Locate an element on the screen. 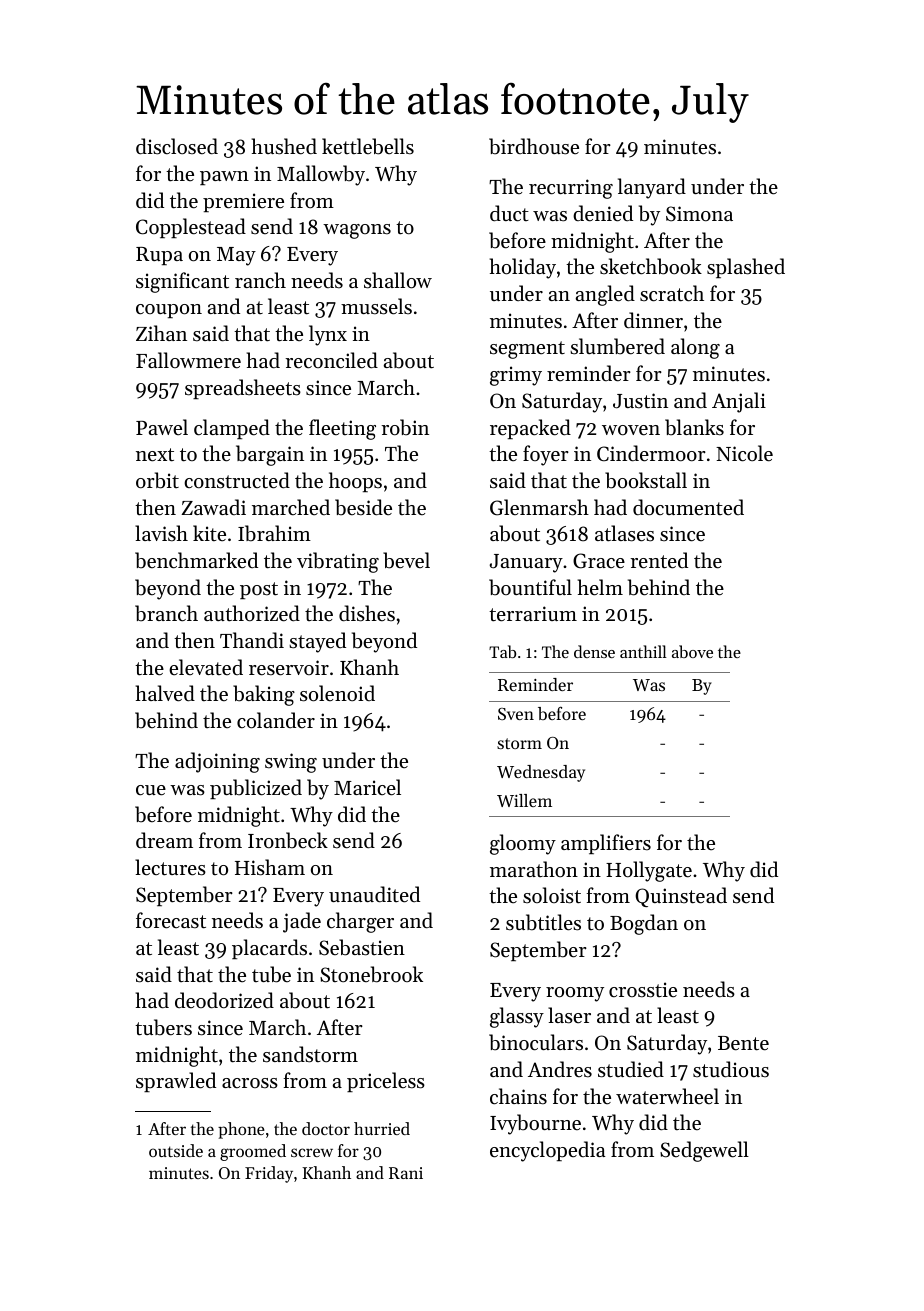 The width and height of the screenshot is (924, 1311). Hollygate is located at coordinates (649, 871).
